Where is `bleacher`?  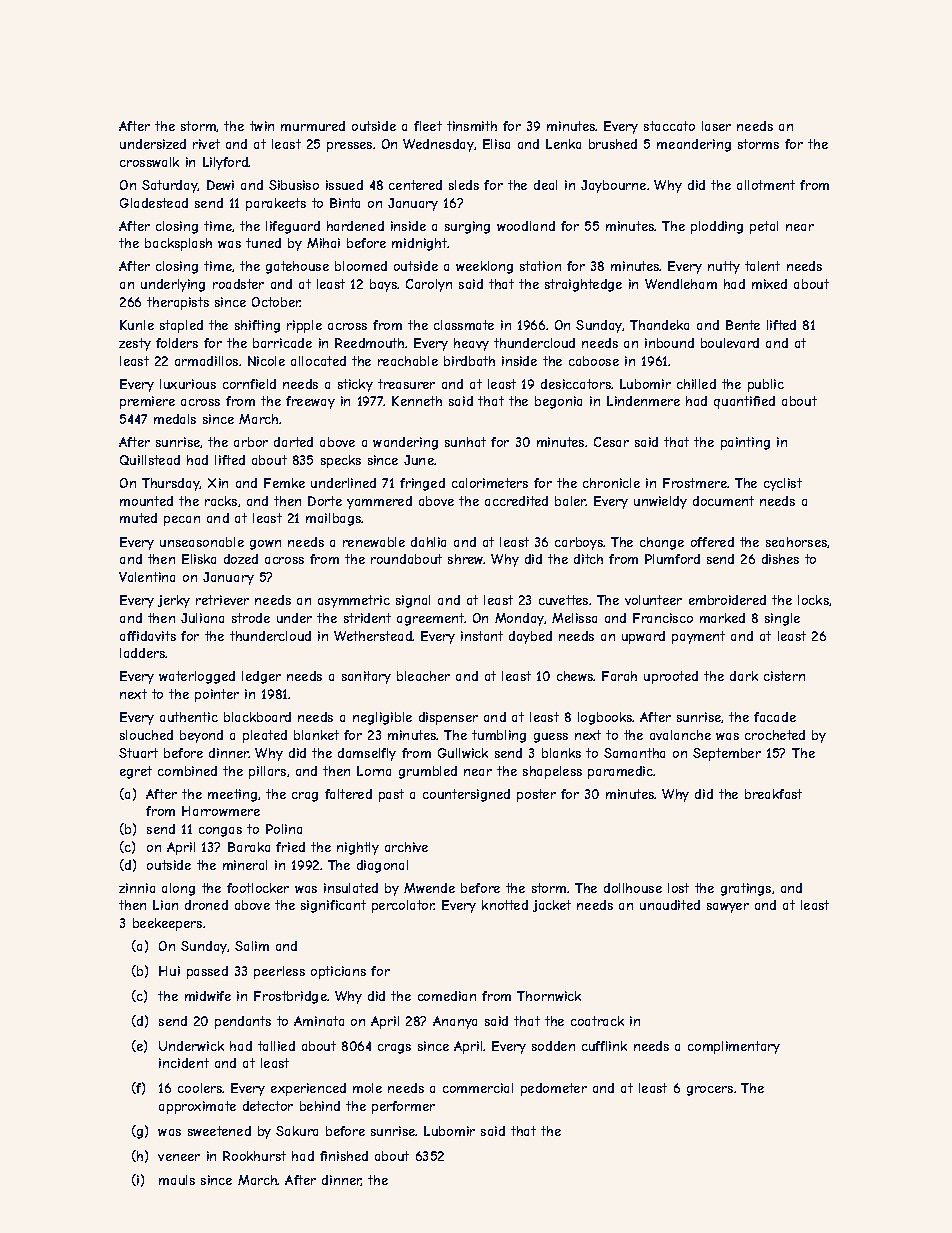
bleacher is located at coordinates (423, 676).
